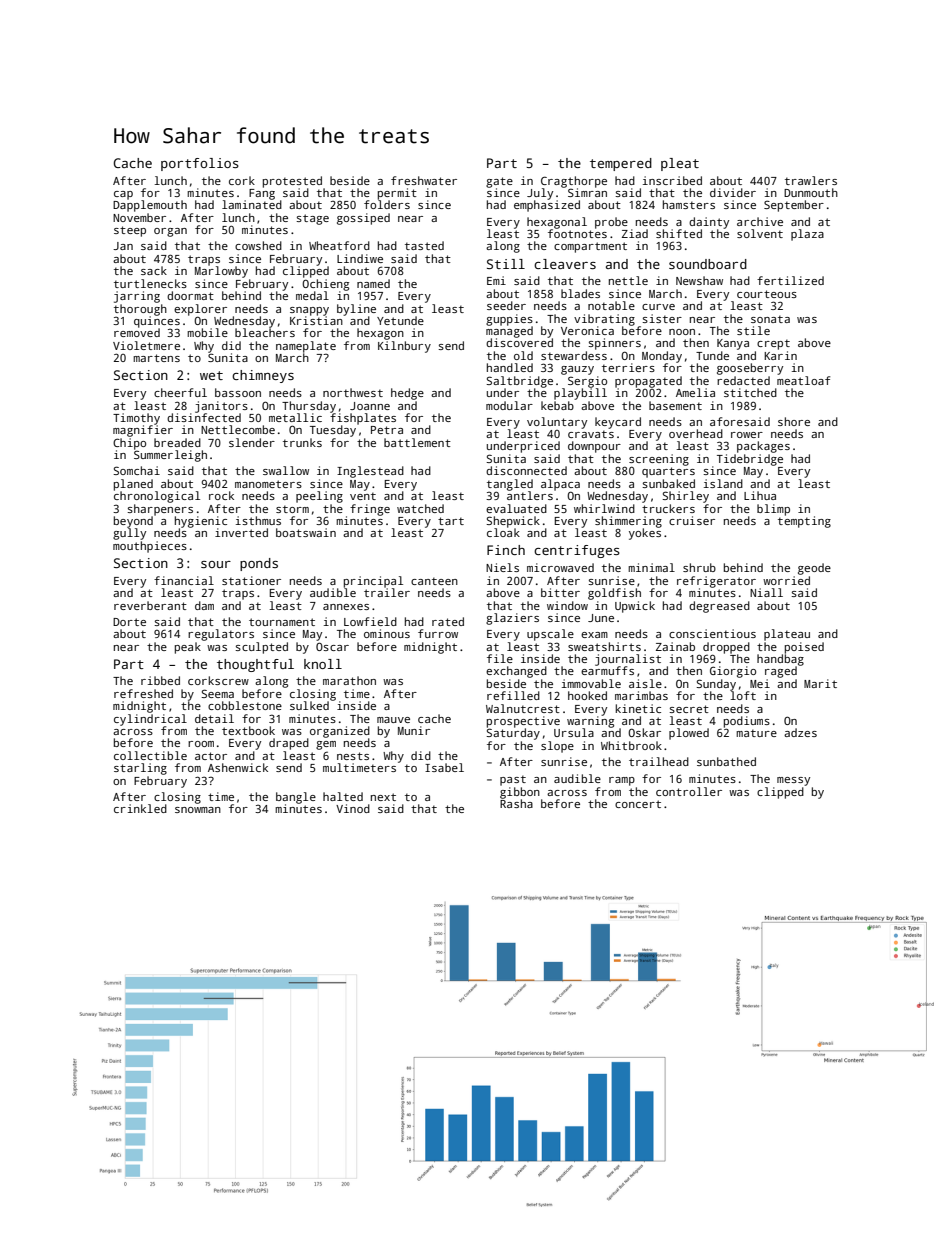 The image size is (952, 1233). I want to click on freshwater, so click(424, 180).
